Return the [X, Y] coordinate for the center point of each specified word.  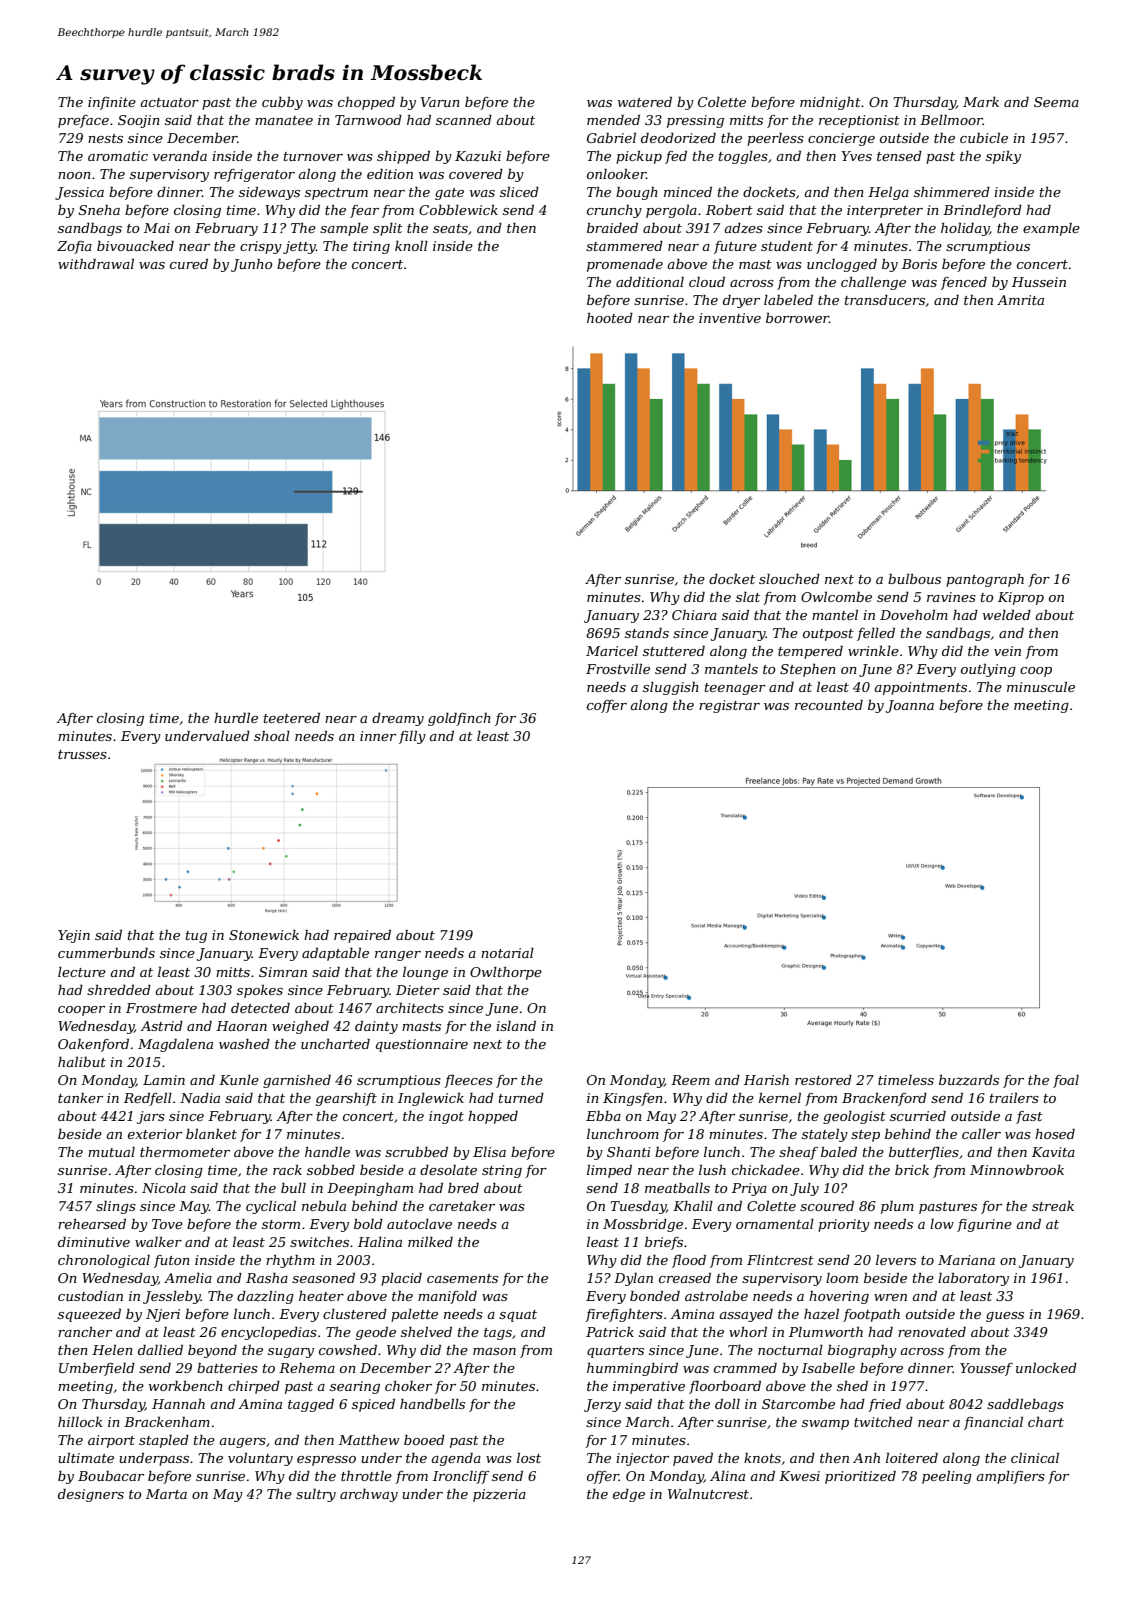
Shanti [629, 1152]
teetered [292, 718]
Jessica [79, 193]
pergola [671, 211]
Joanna [910, 706]
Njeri [163, 1315]
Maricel [612, 651]
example [1051, 229]
